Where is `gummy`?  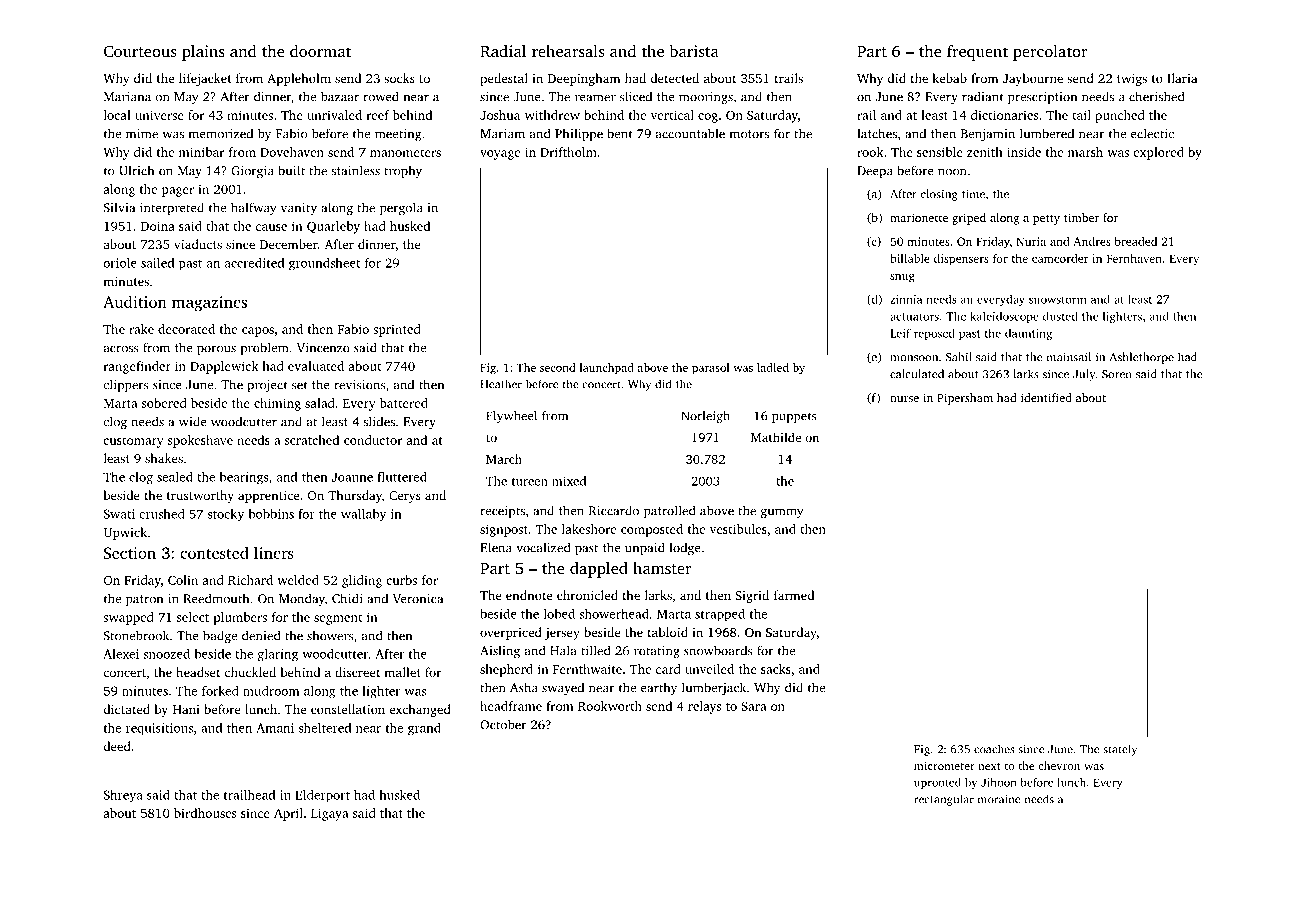
gummy is located at coordinates (782, 513).
